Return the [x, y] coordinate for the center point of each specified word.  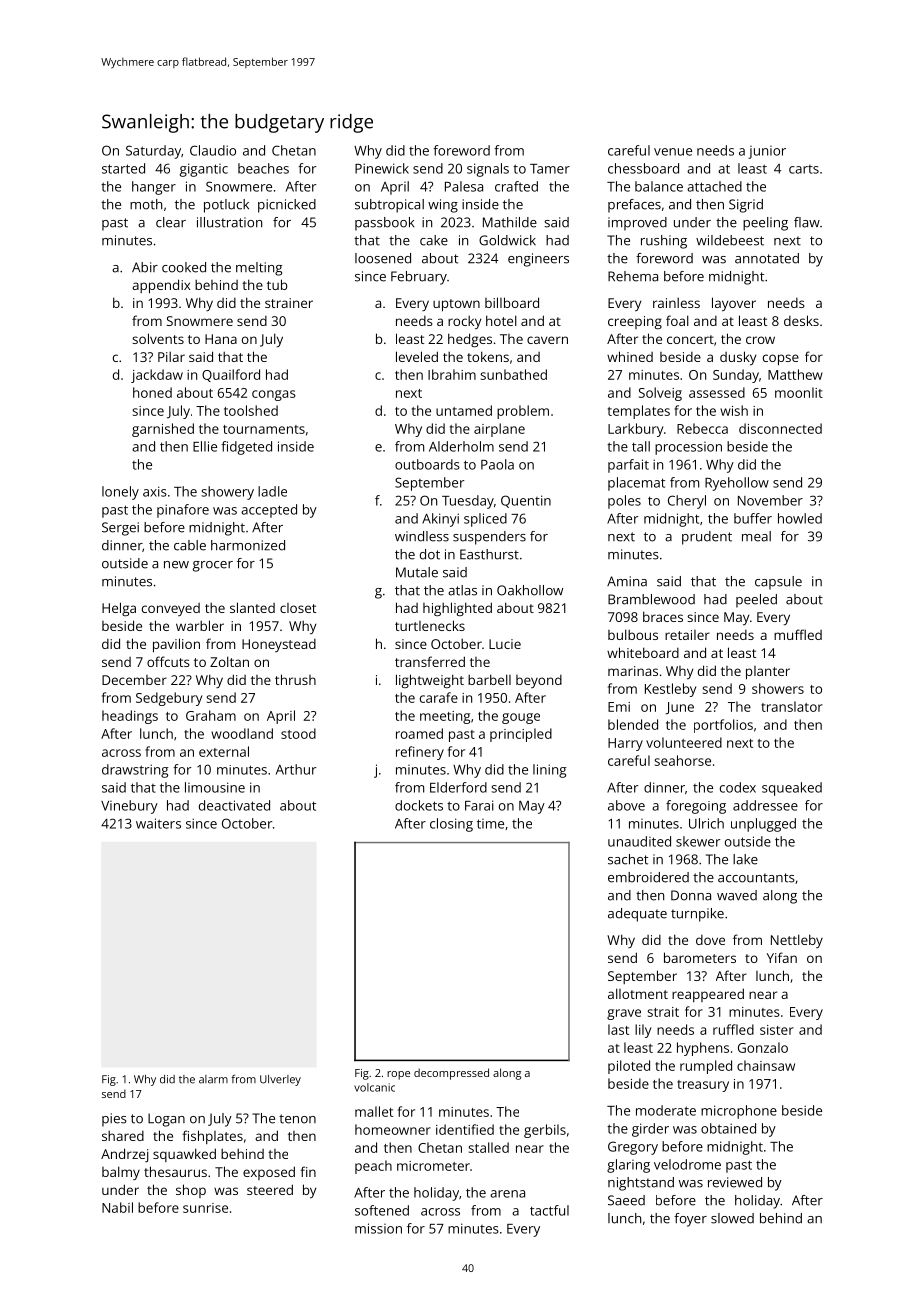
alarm [213, 1079]
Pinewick [382, 168]
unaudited [639, 841]
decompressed [451, 1074]
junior [767, 152]
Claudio [213, 150]
